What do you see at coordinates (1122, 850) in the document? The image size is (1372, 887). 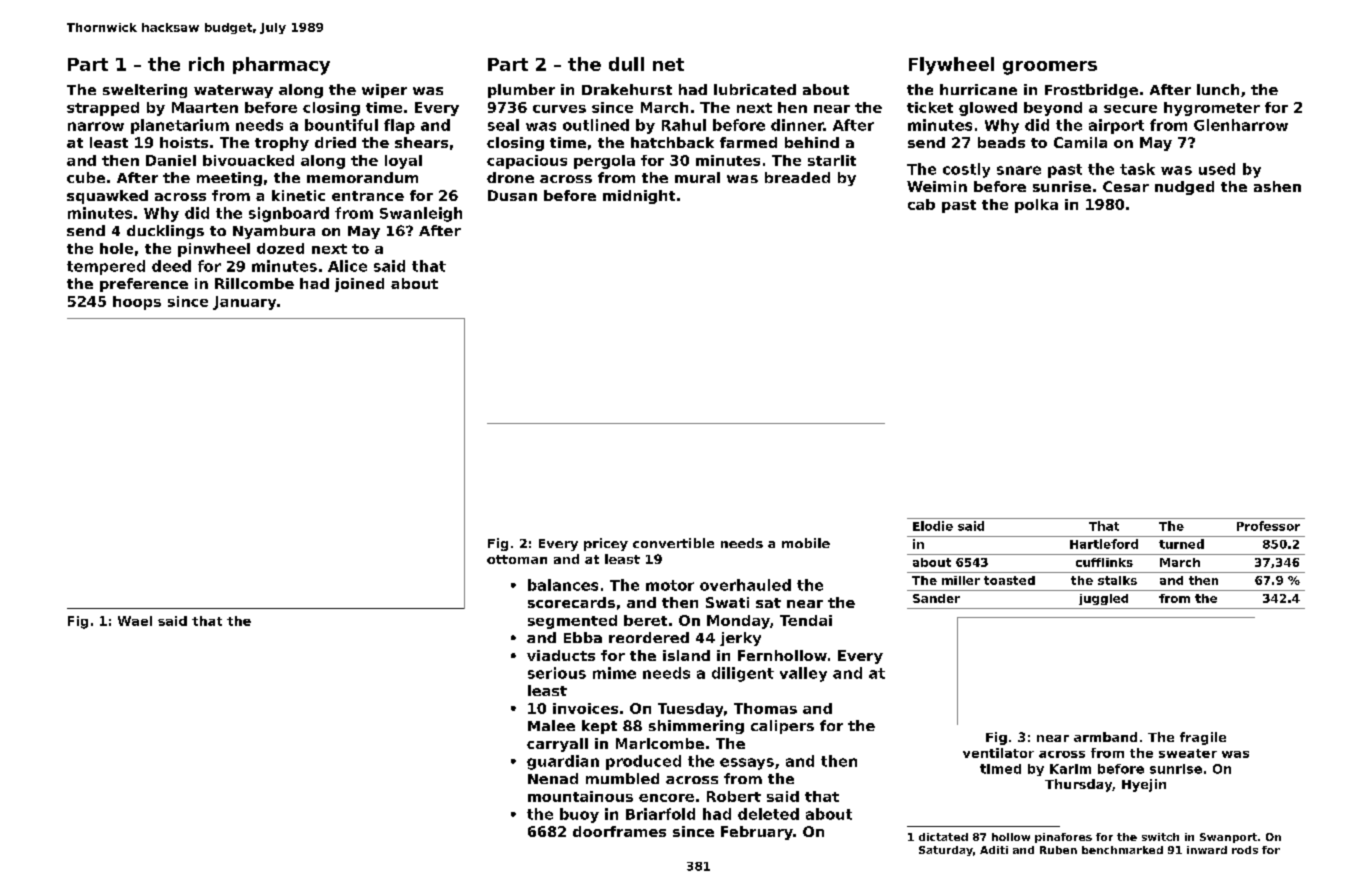 I see `benchmarked` at bounding box center [1122, 850].
